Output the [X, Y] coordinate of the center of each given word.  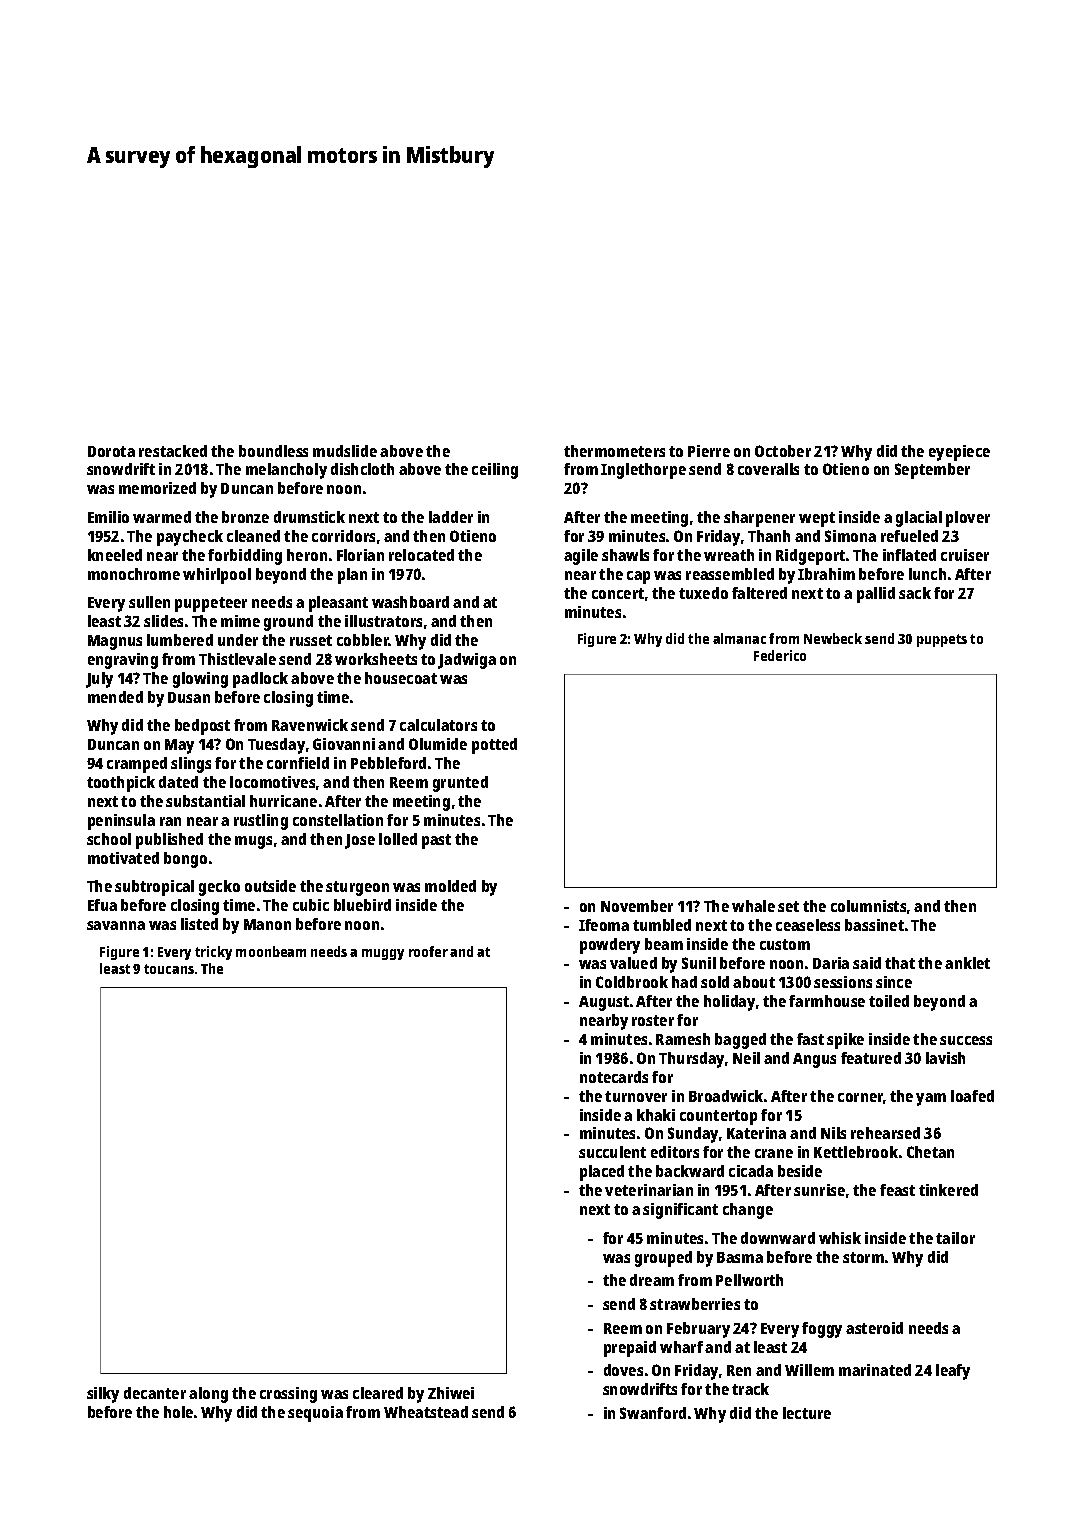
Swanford [653, 1413]
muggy [383, 954]
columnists [868, 906]
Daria [831, 963]
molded [450, 886]
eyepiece [959, 453]
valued [633, 963]
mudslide [345, 451]
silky [103, 1395]
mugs [253, 842]
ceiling [495, 471]
